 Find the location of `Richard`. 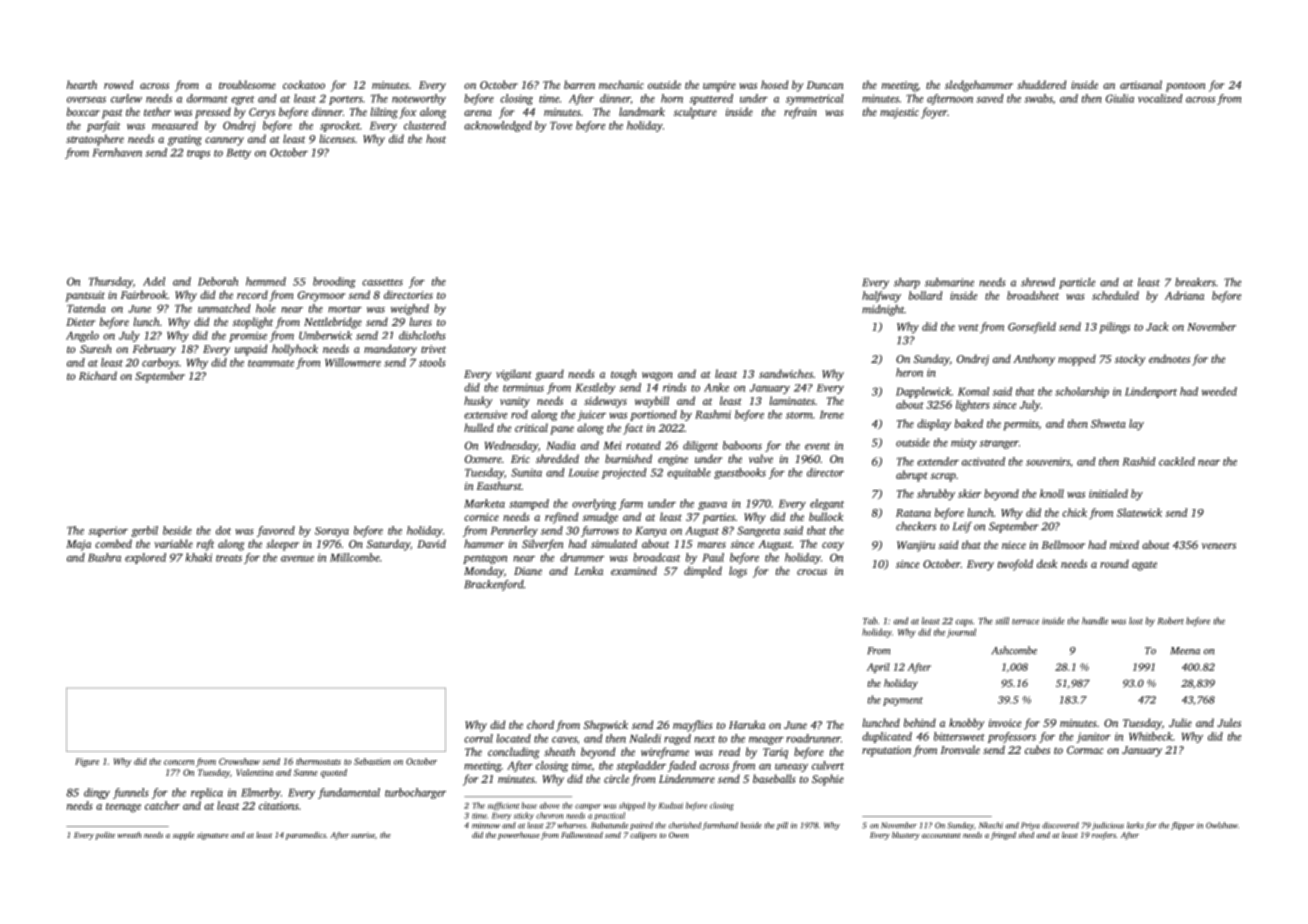

Richard is located at coordinates (98, 375).
